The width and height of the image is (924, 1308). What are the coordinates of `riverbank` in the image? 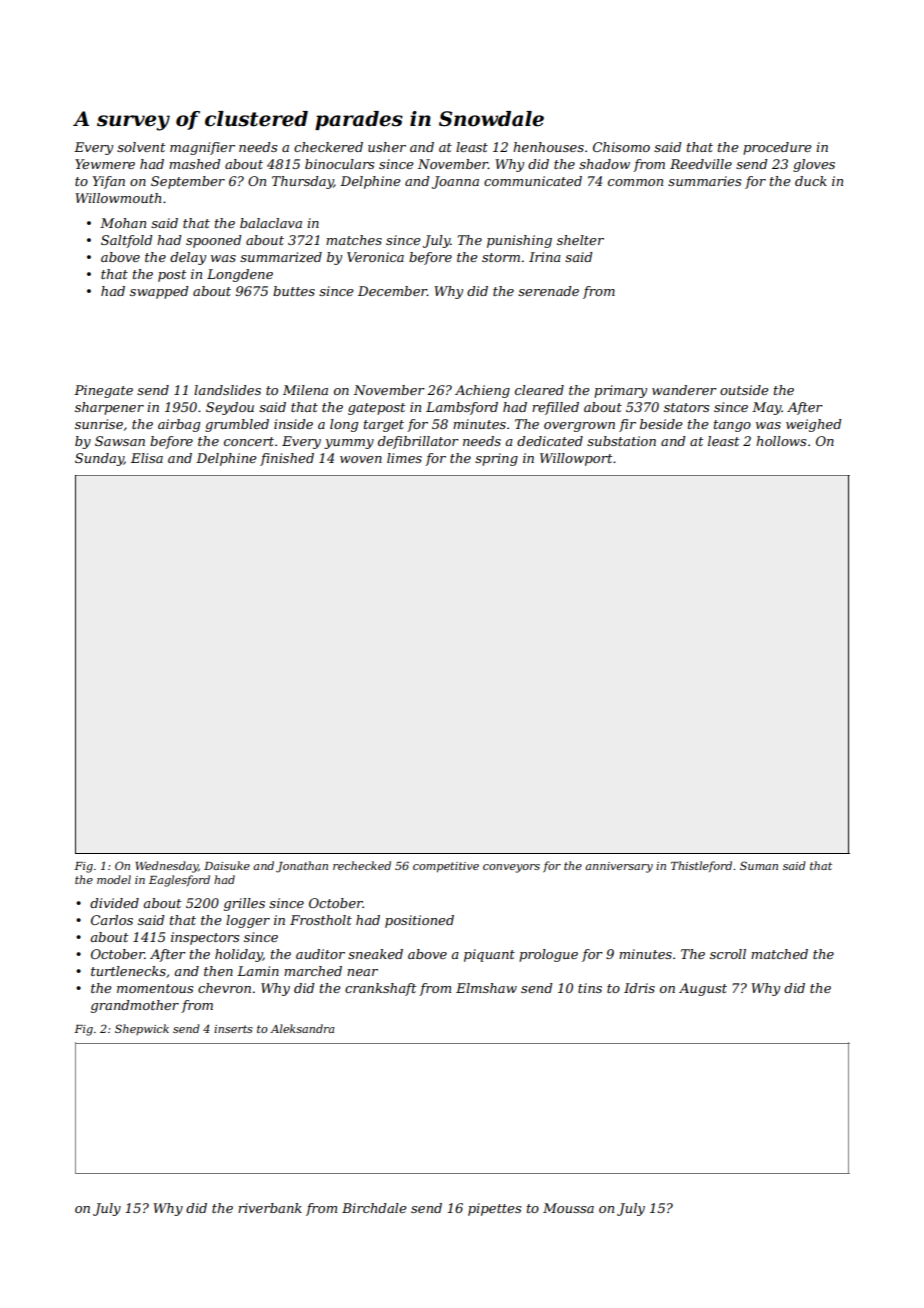 It's located at (270, 1208).
